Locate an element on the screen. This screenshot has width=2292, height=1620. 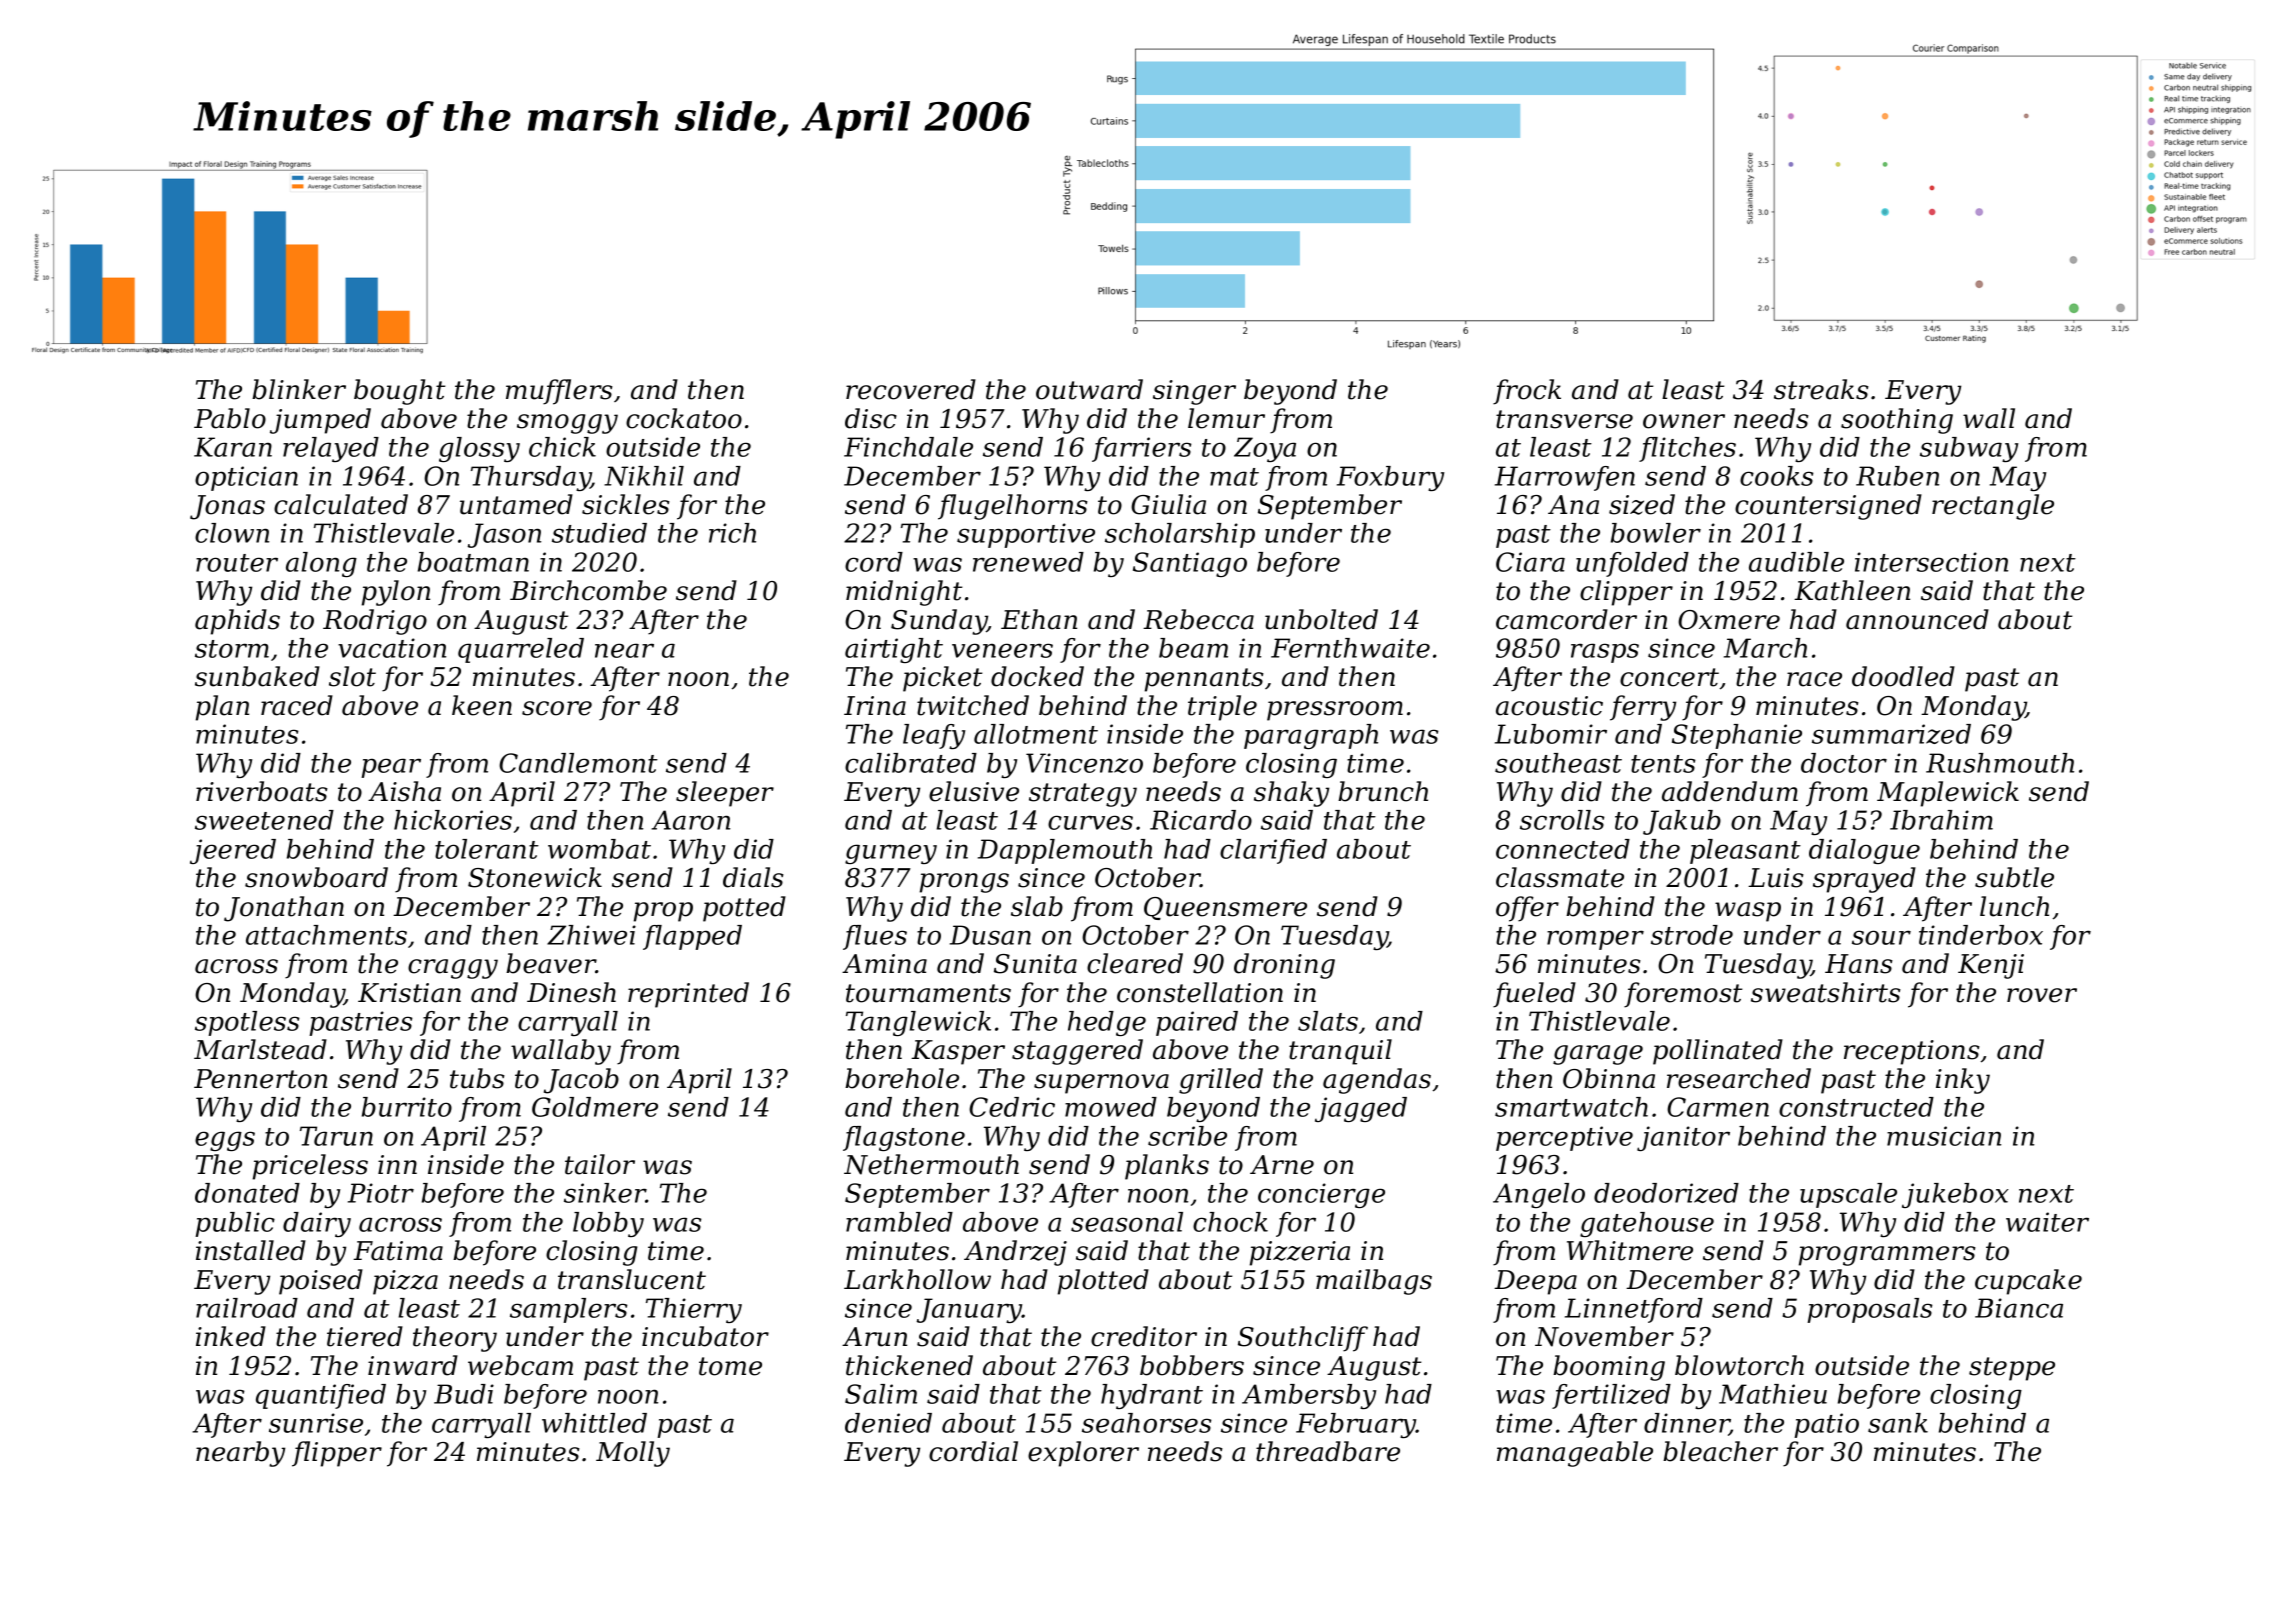
addendum is located at coordinates (1730, 791).
